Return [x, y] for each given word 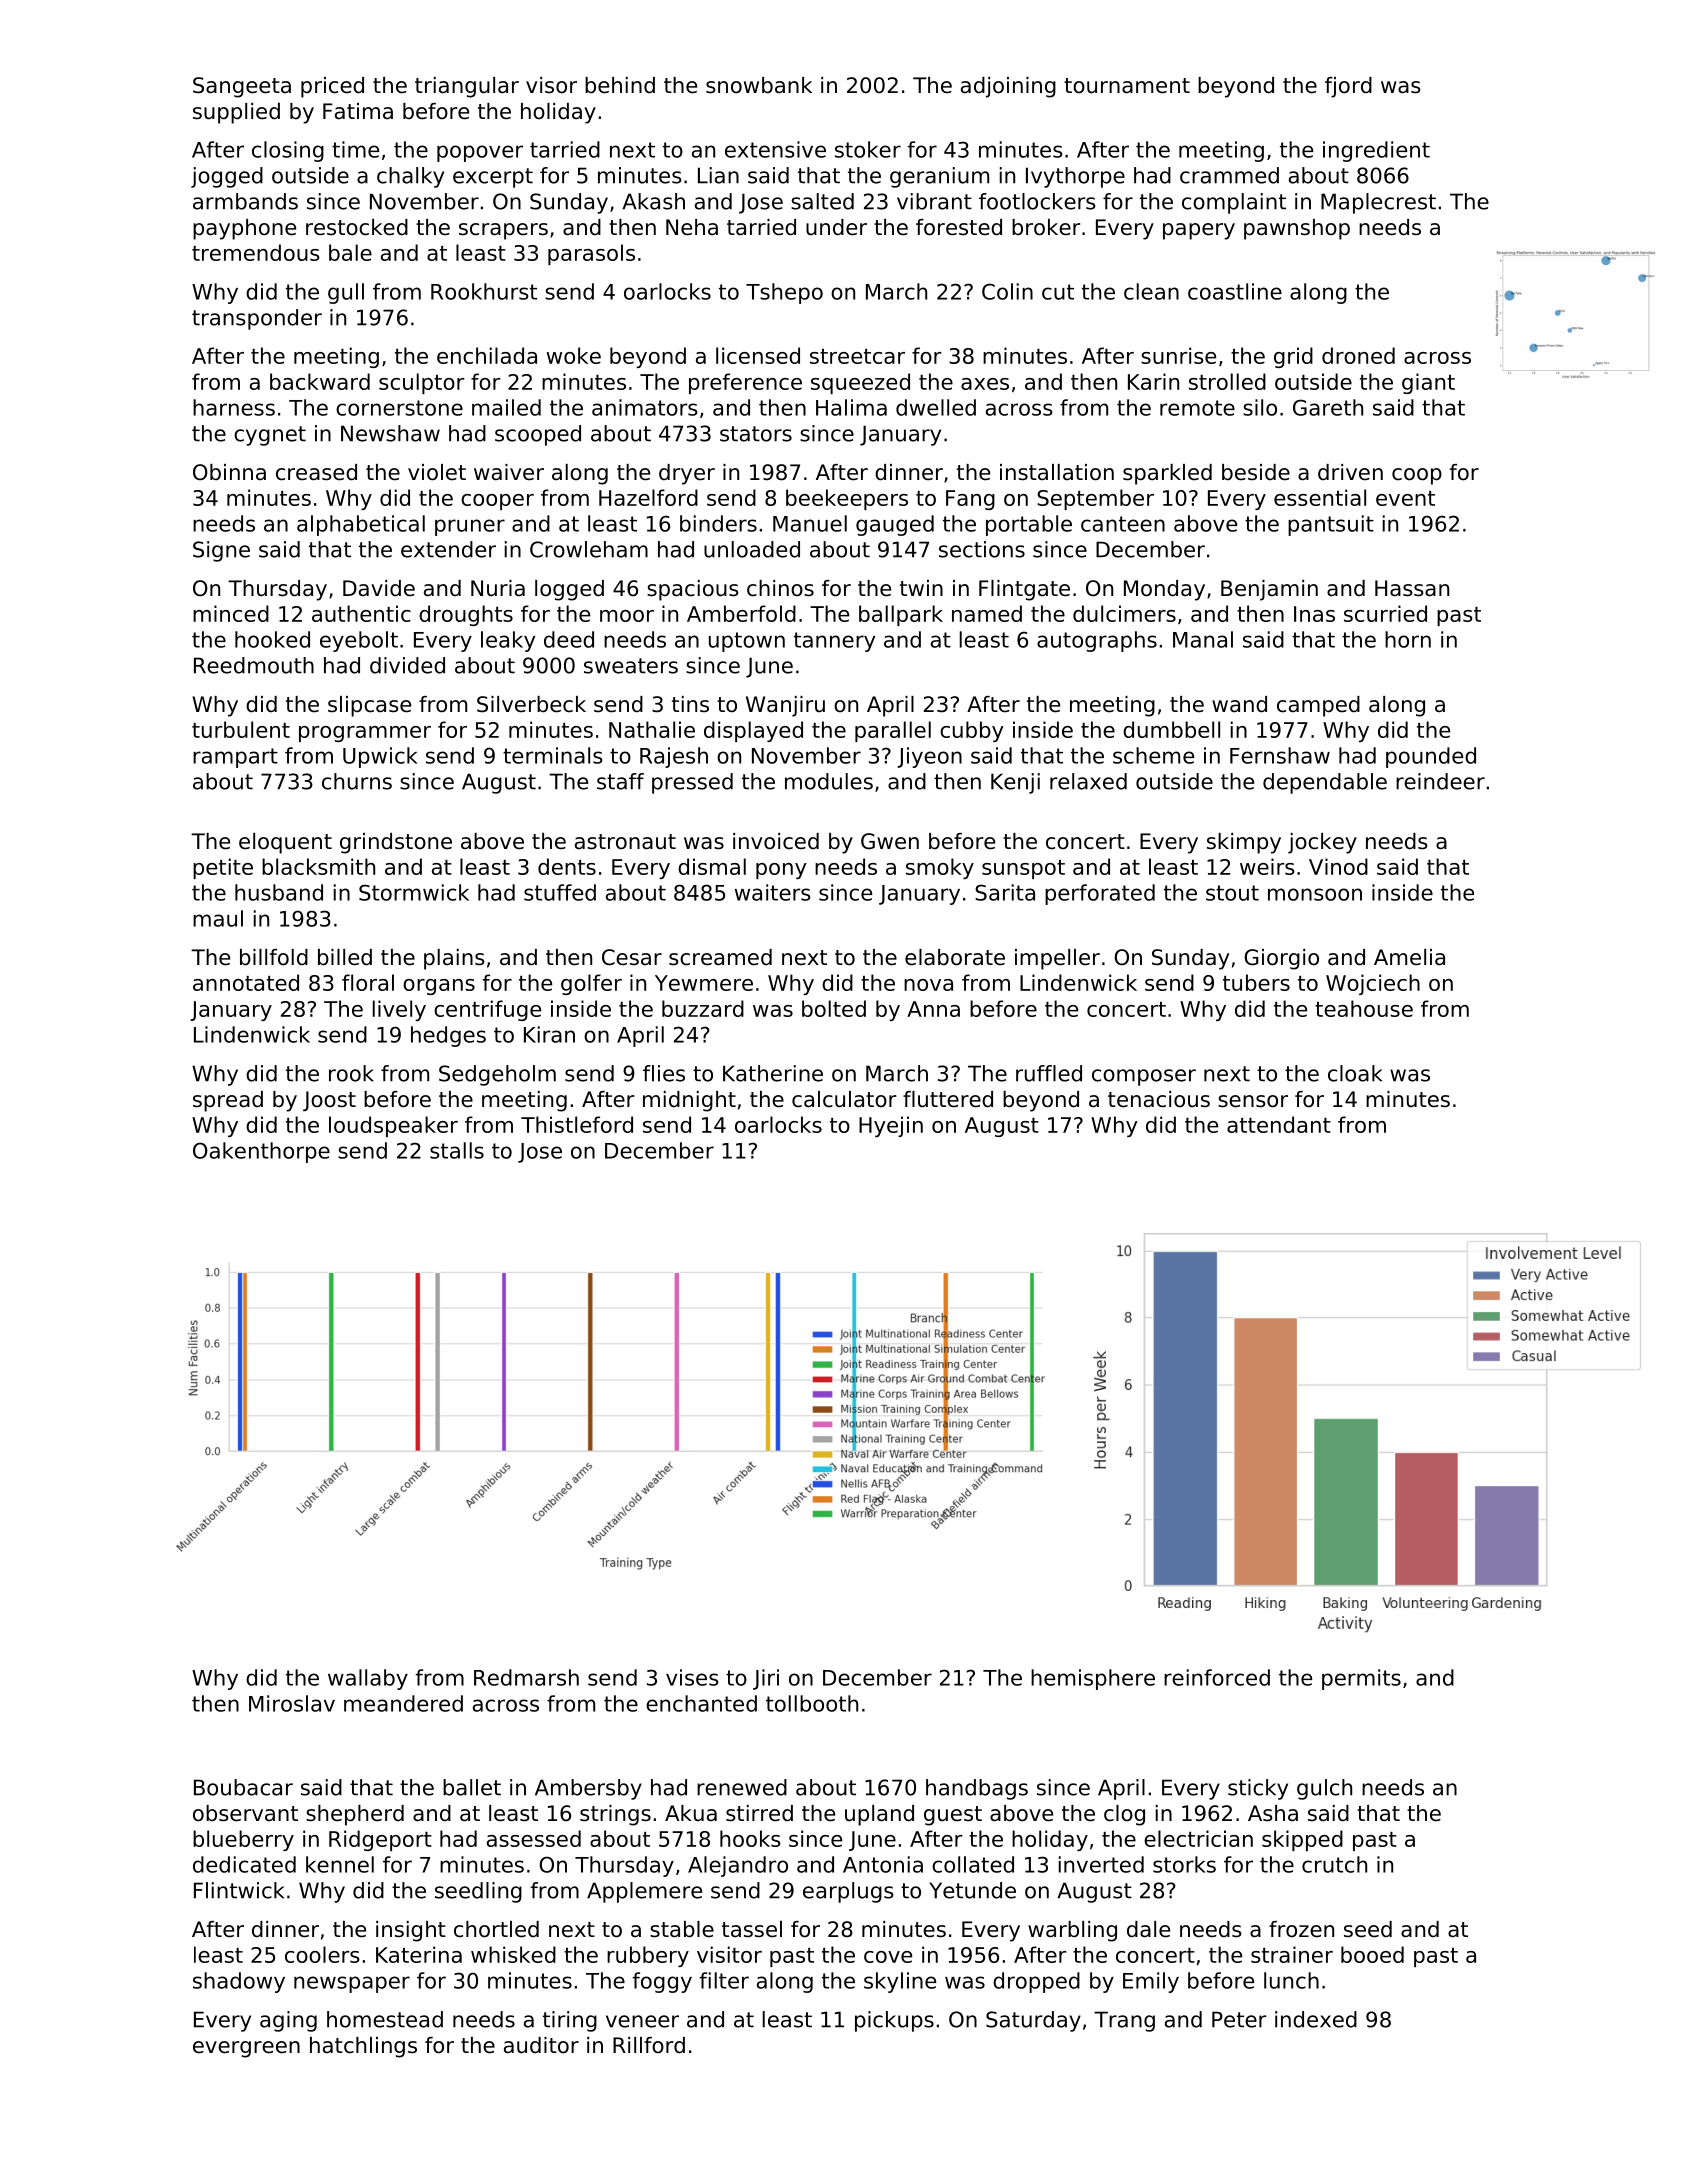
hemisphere [1093, 1679]
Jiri [766, 1679]
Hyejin [891, 1126]
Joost [329, 1101]
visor [551, 85]
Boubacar [243, 1787]
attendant [1279, 1124]
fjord [1348, 87]
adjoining [1008, 87]
